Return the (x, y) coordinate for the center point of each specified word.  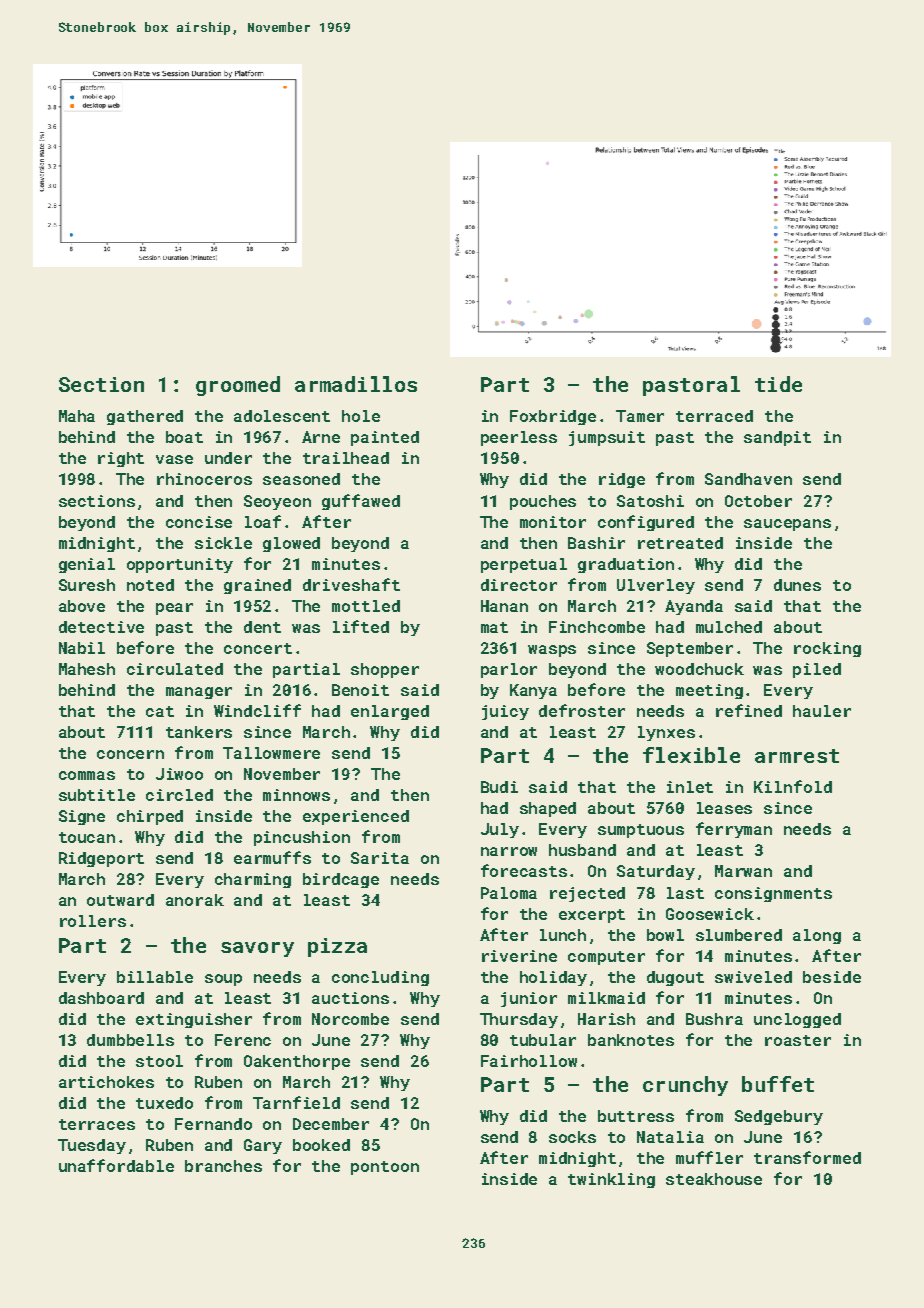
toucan (87, 837)
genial (87, 565)
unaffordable (116, 1165)
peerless (519, 438)
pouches (543, 502)
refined (749, 710)
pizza (337, 947)
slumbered (739, 935)
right (121, 459)
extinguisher (194, 1020)
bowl (665, 935)
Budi (499, 787)
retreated (680, 543)
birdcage (341, 880)
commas (87, 775)
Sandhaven (748, 479)
